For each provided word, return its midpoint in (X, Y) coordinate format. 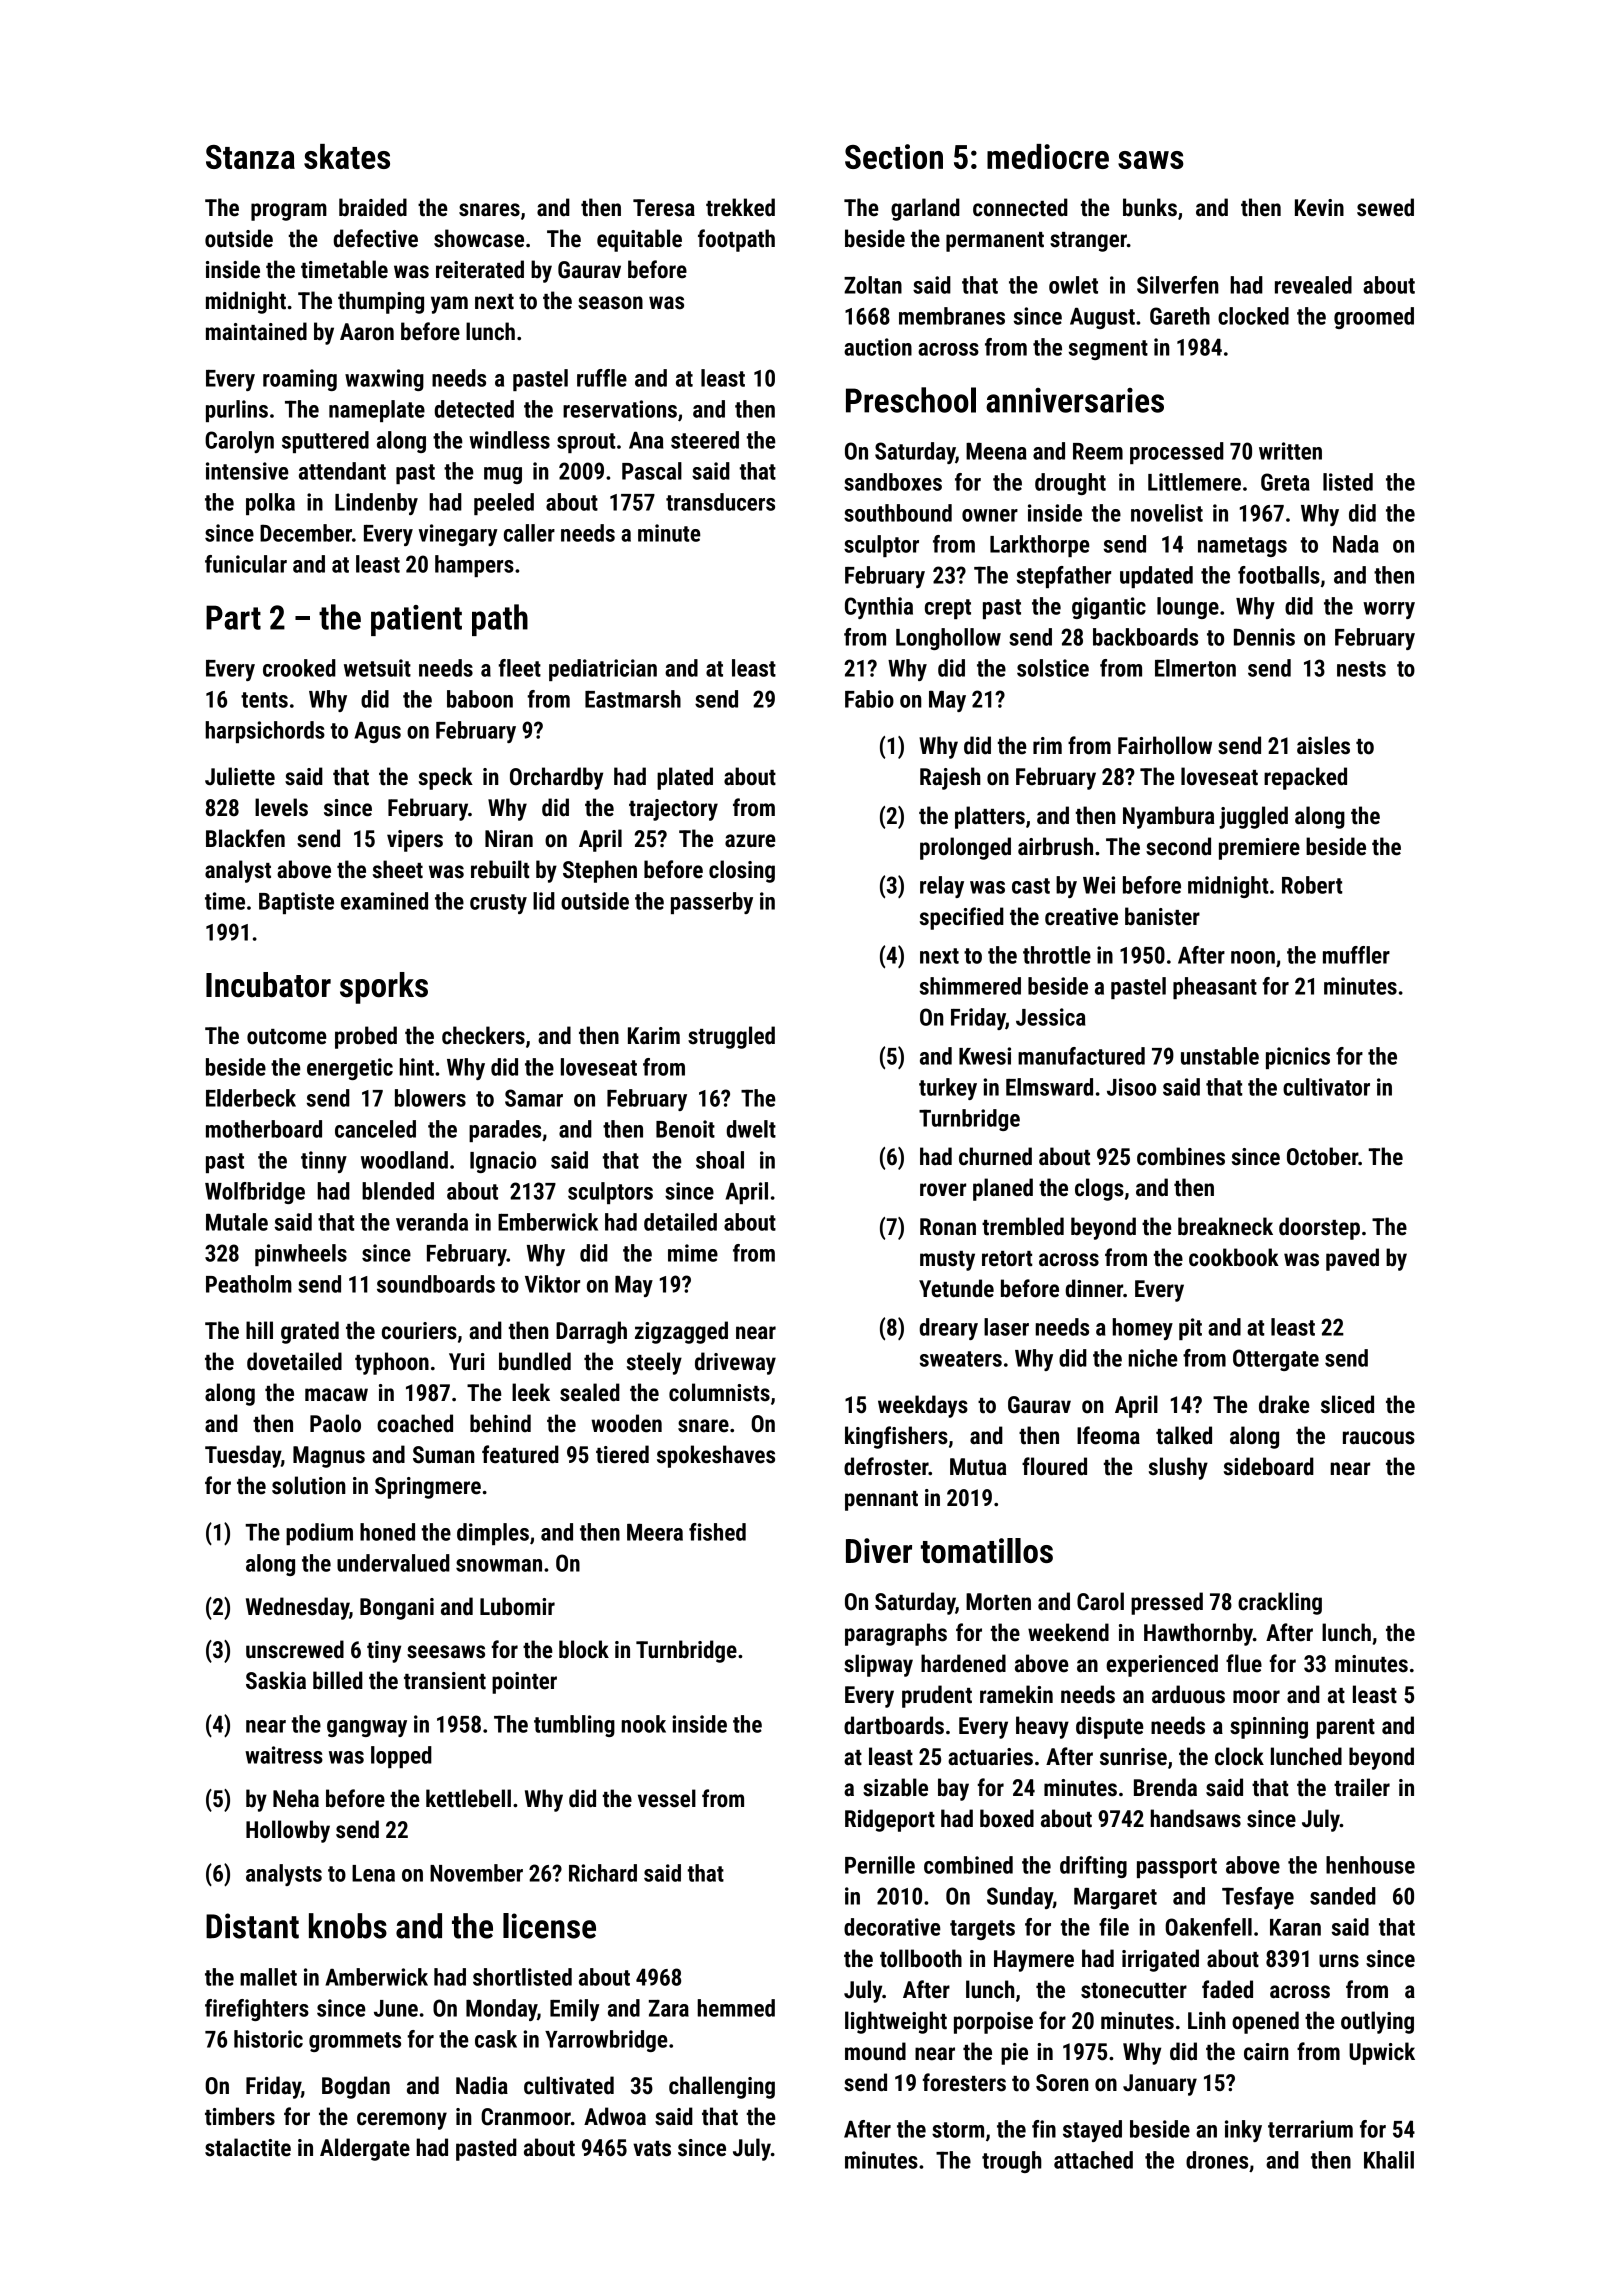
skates (347, 156)
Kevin (1319, 208)
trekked (740, 207)
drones (1217, 2160)
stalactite (248, 2147)
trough (1012, 2162)
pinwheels (301, 1255)
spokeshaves (716, 1456)
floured (1054, 1466)
